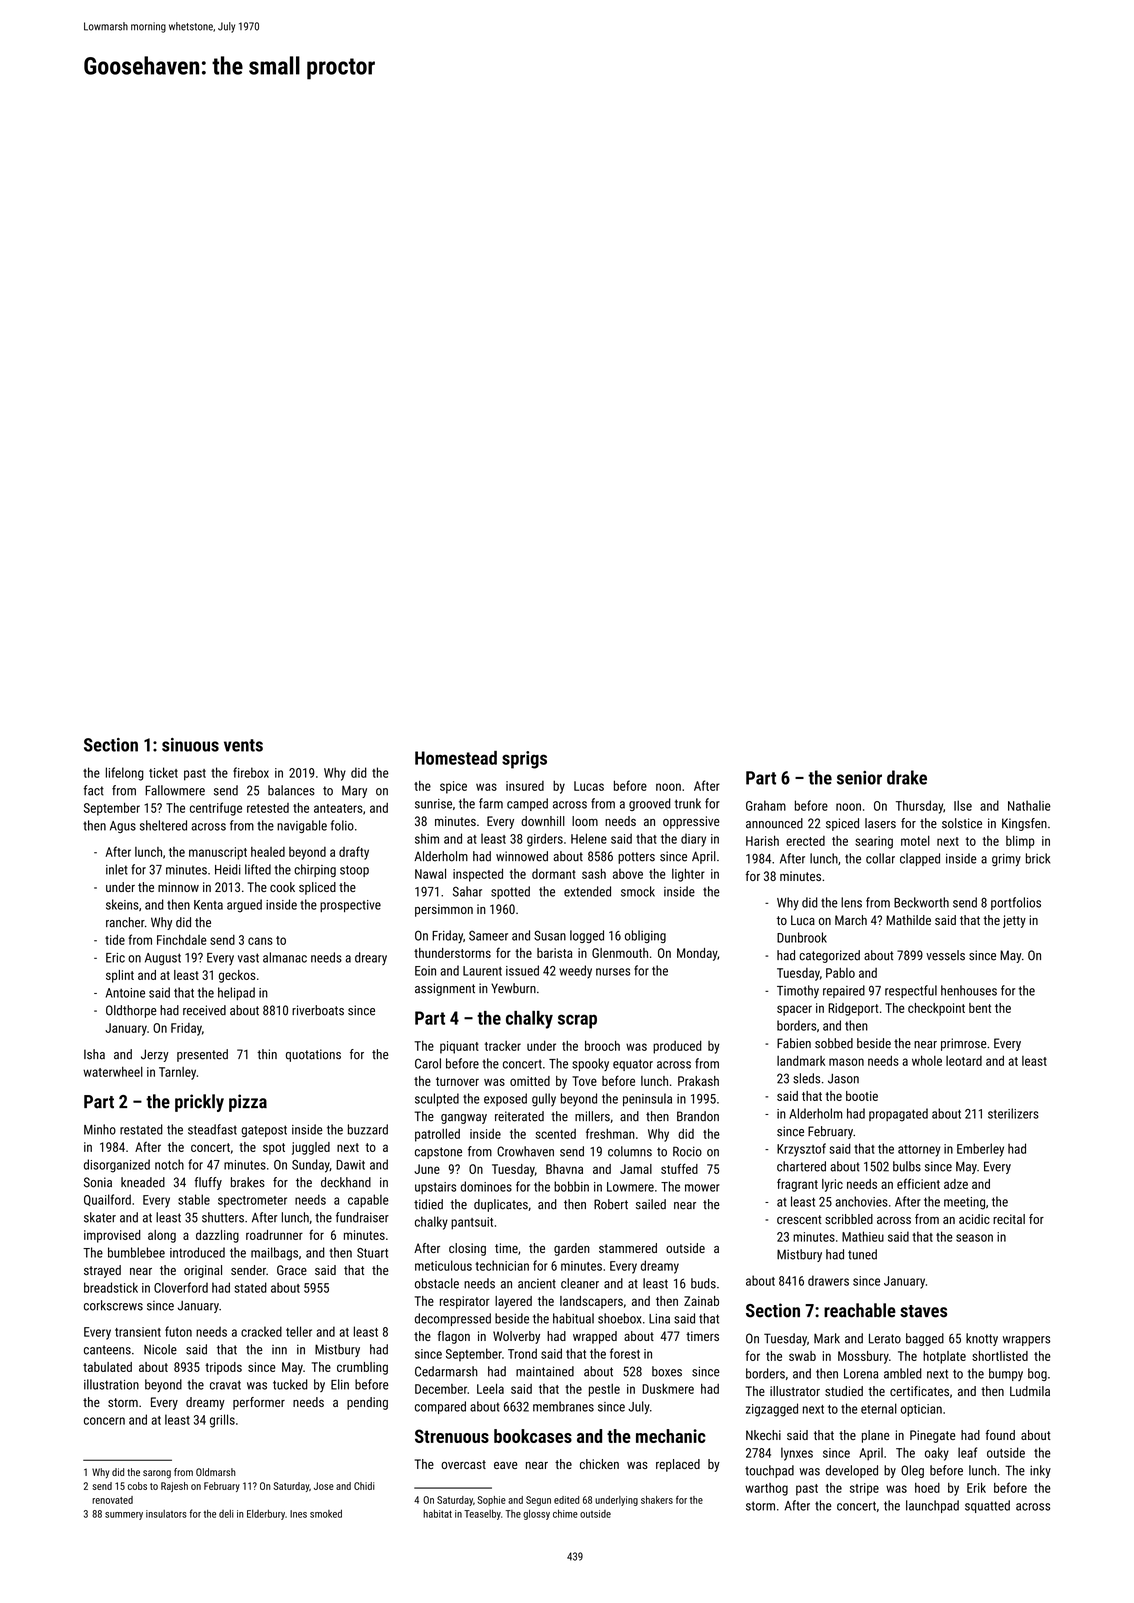 This document has width=1134, height=1603. Describe the element at coordinates (237, 976) in the document. I see `geckos` at that location.
